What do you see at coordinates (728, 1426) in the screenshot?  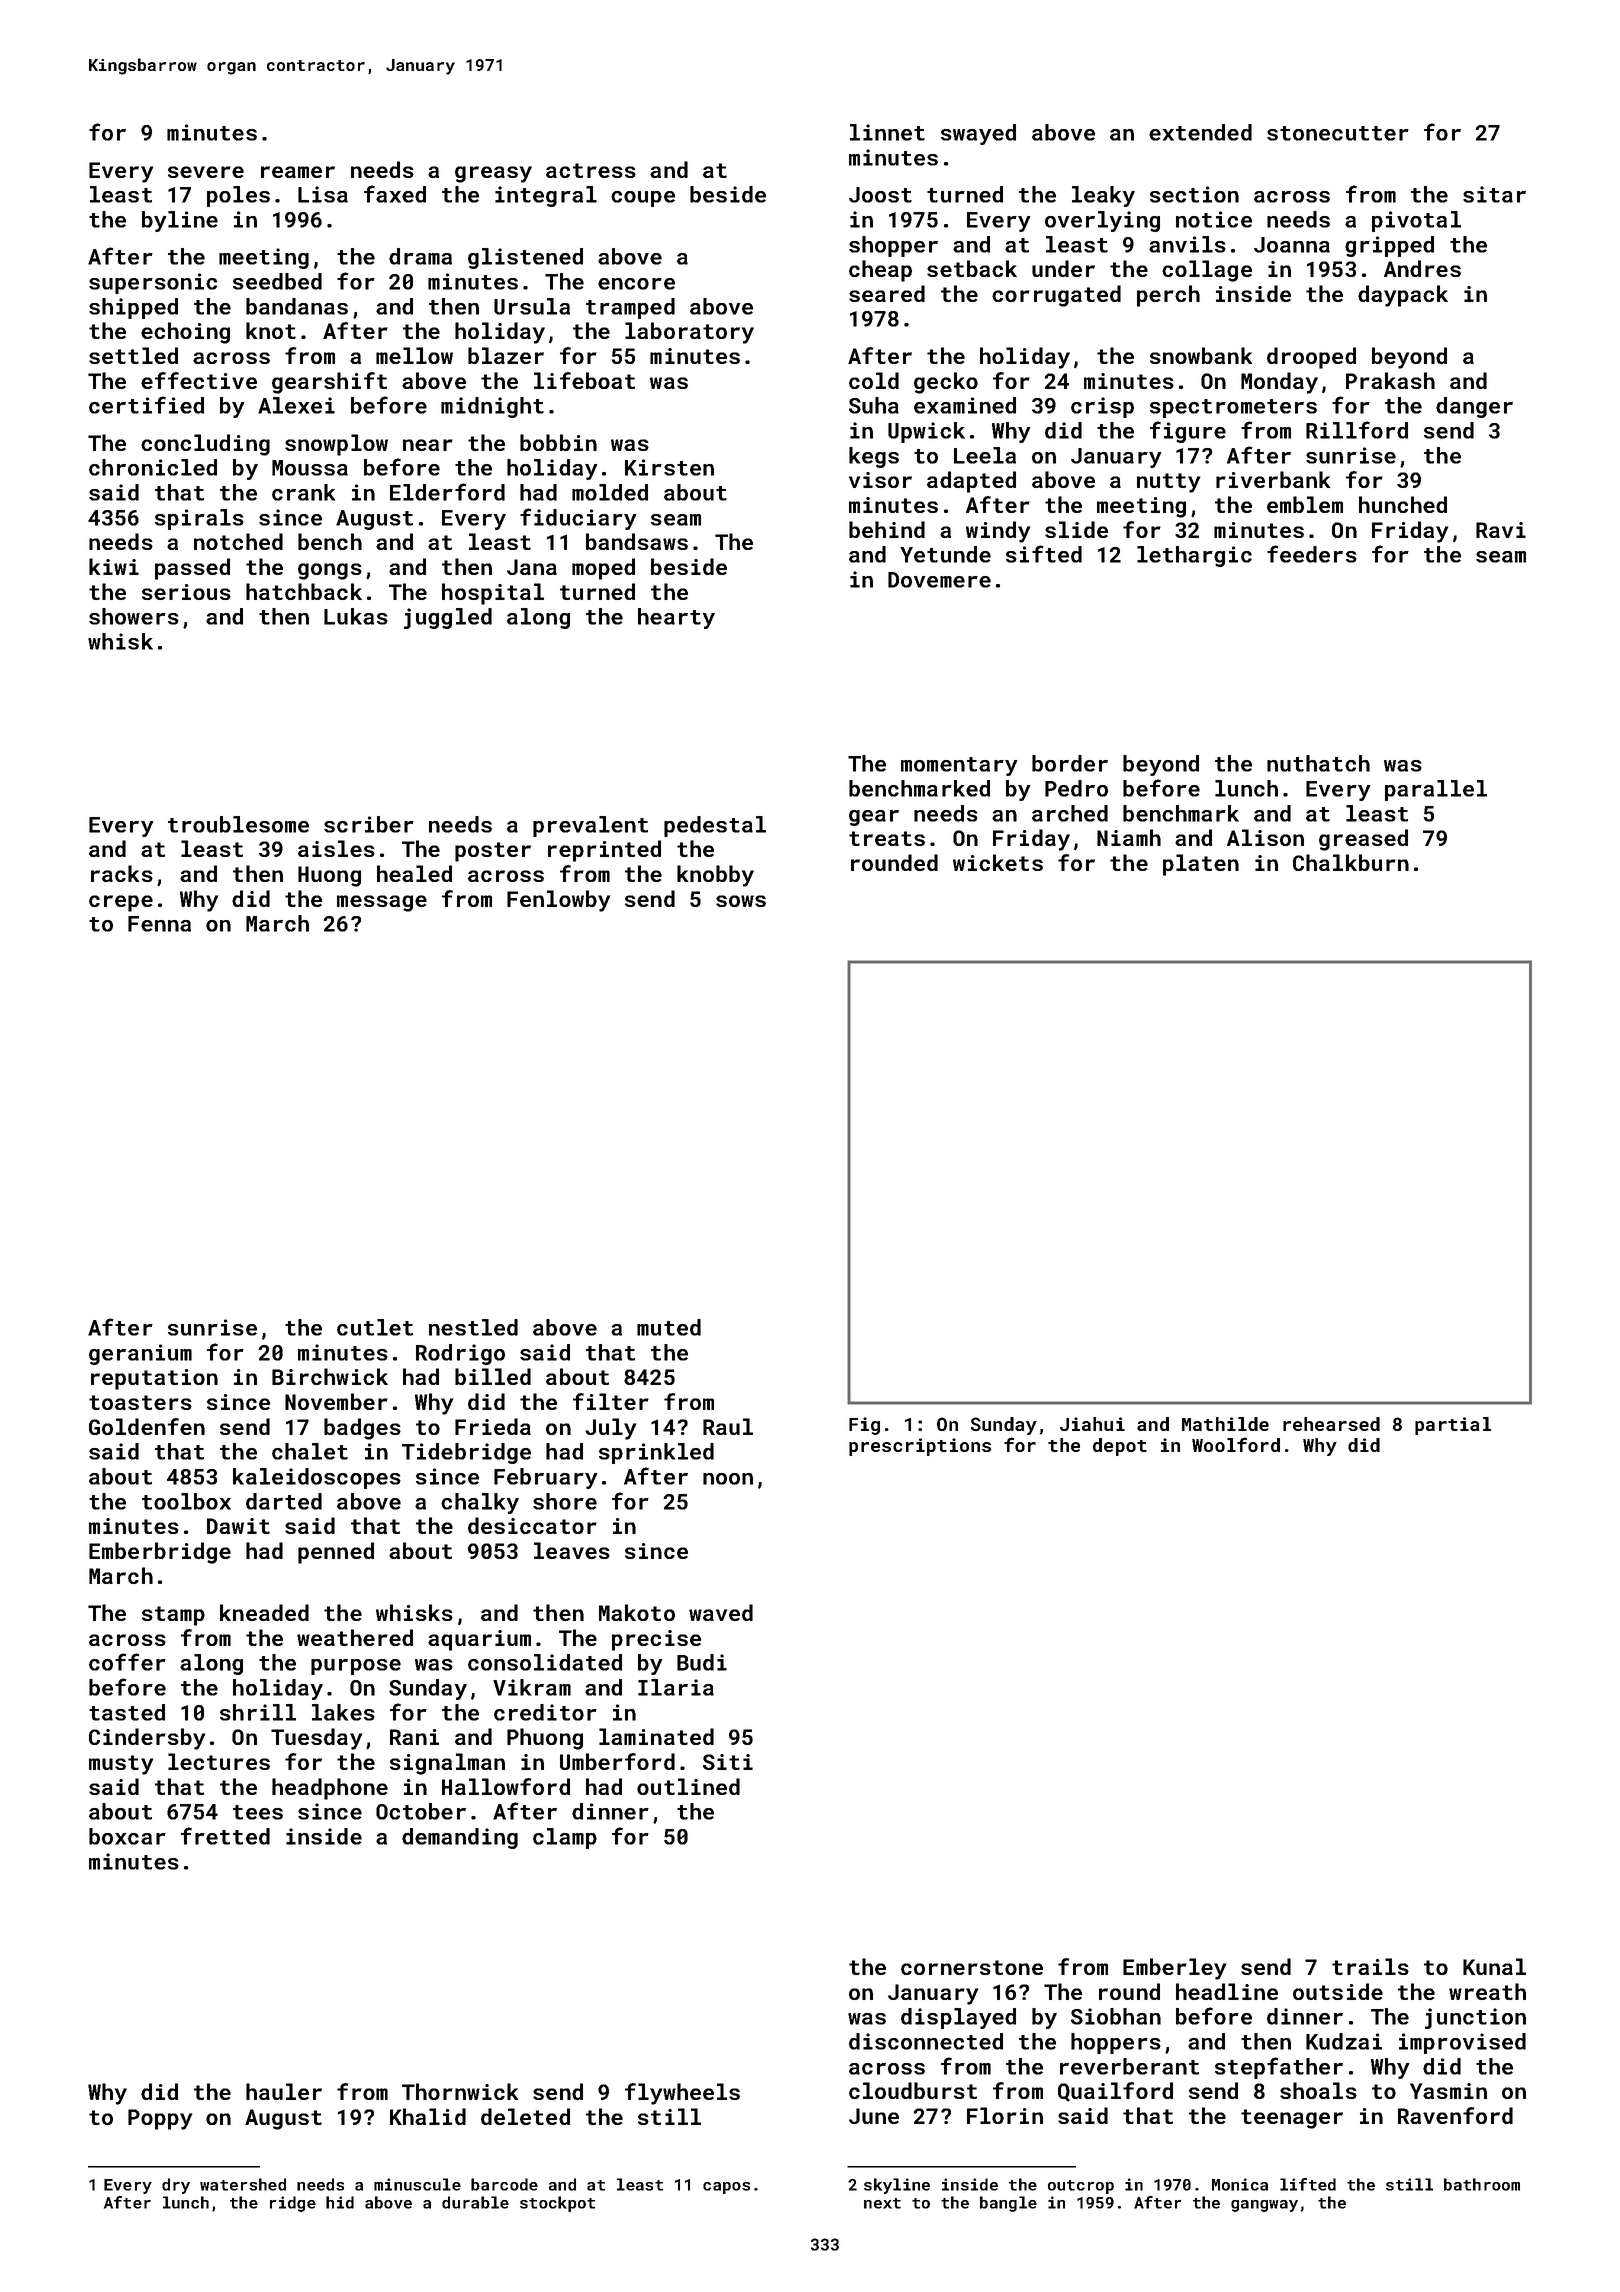 I see `Raul` at bounding box center [728, 1426].
